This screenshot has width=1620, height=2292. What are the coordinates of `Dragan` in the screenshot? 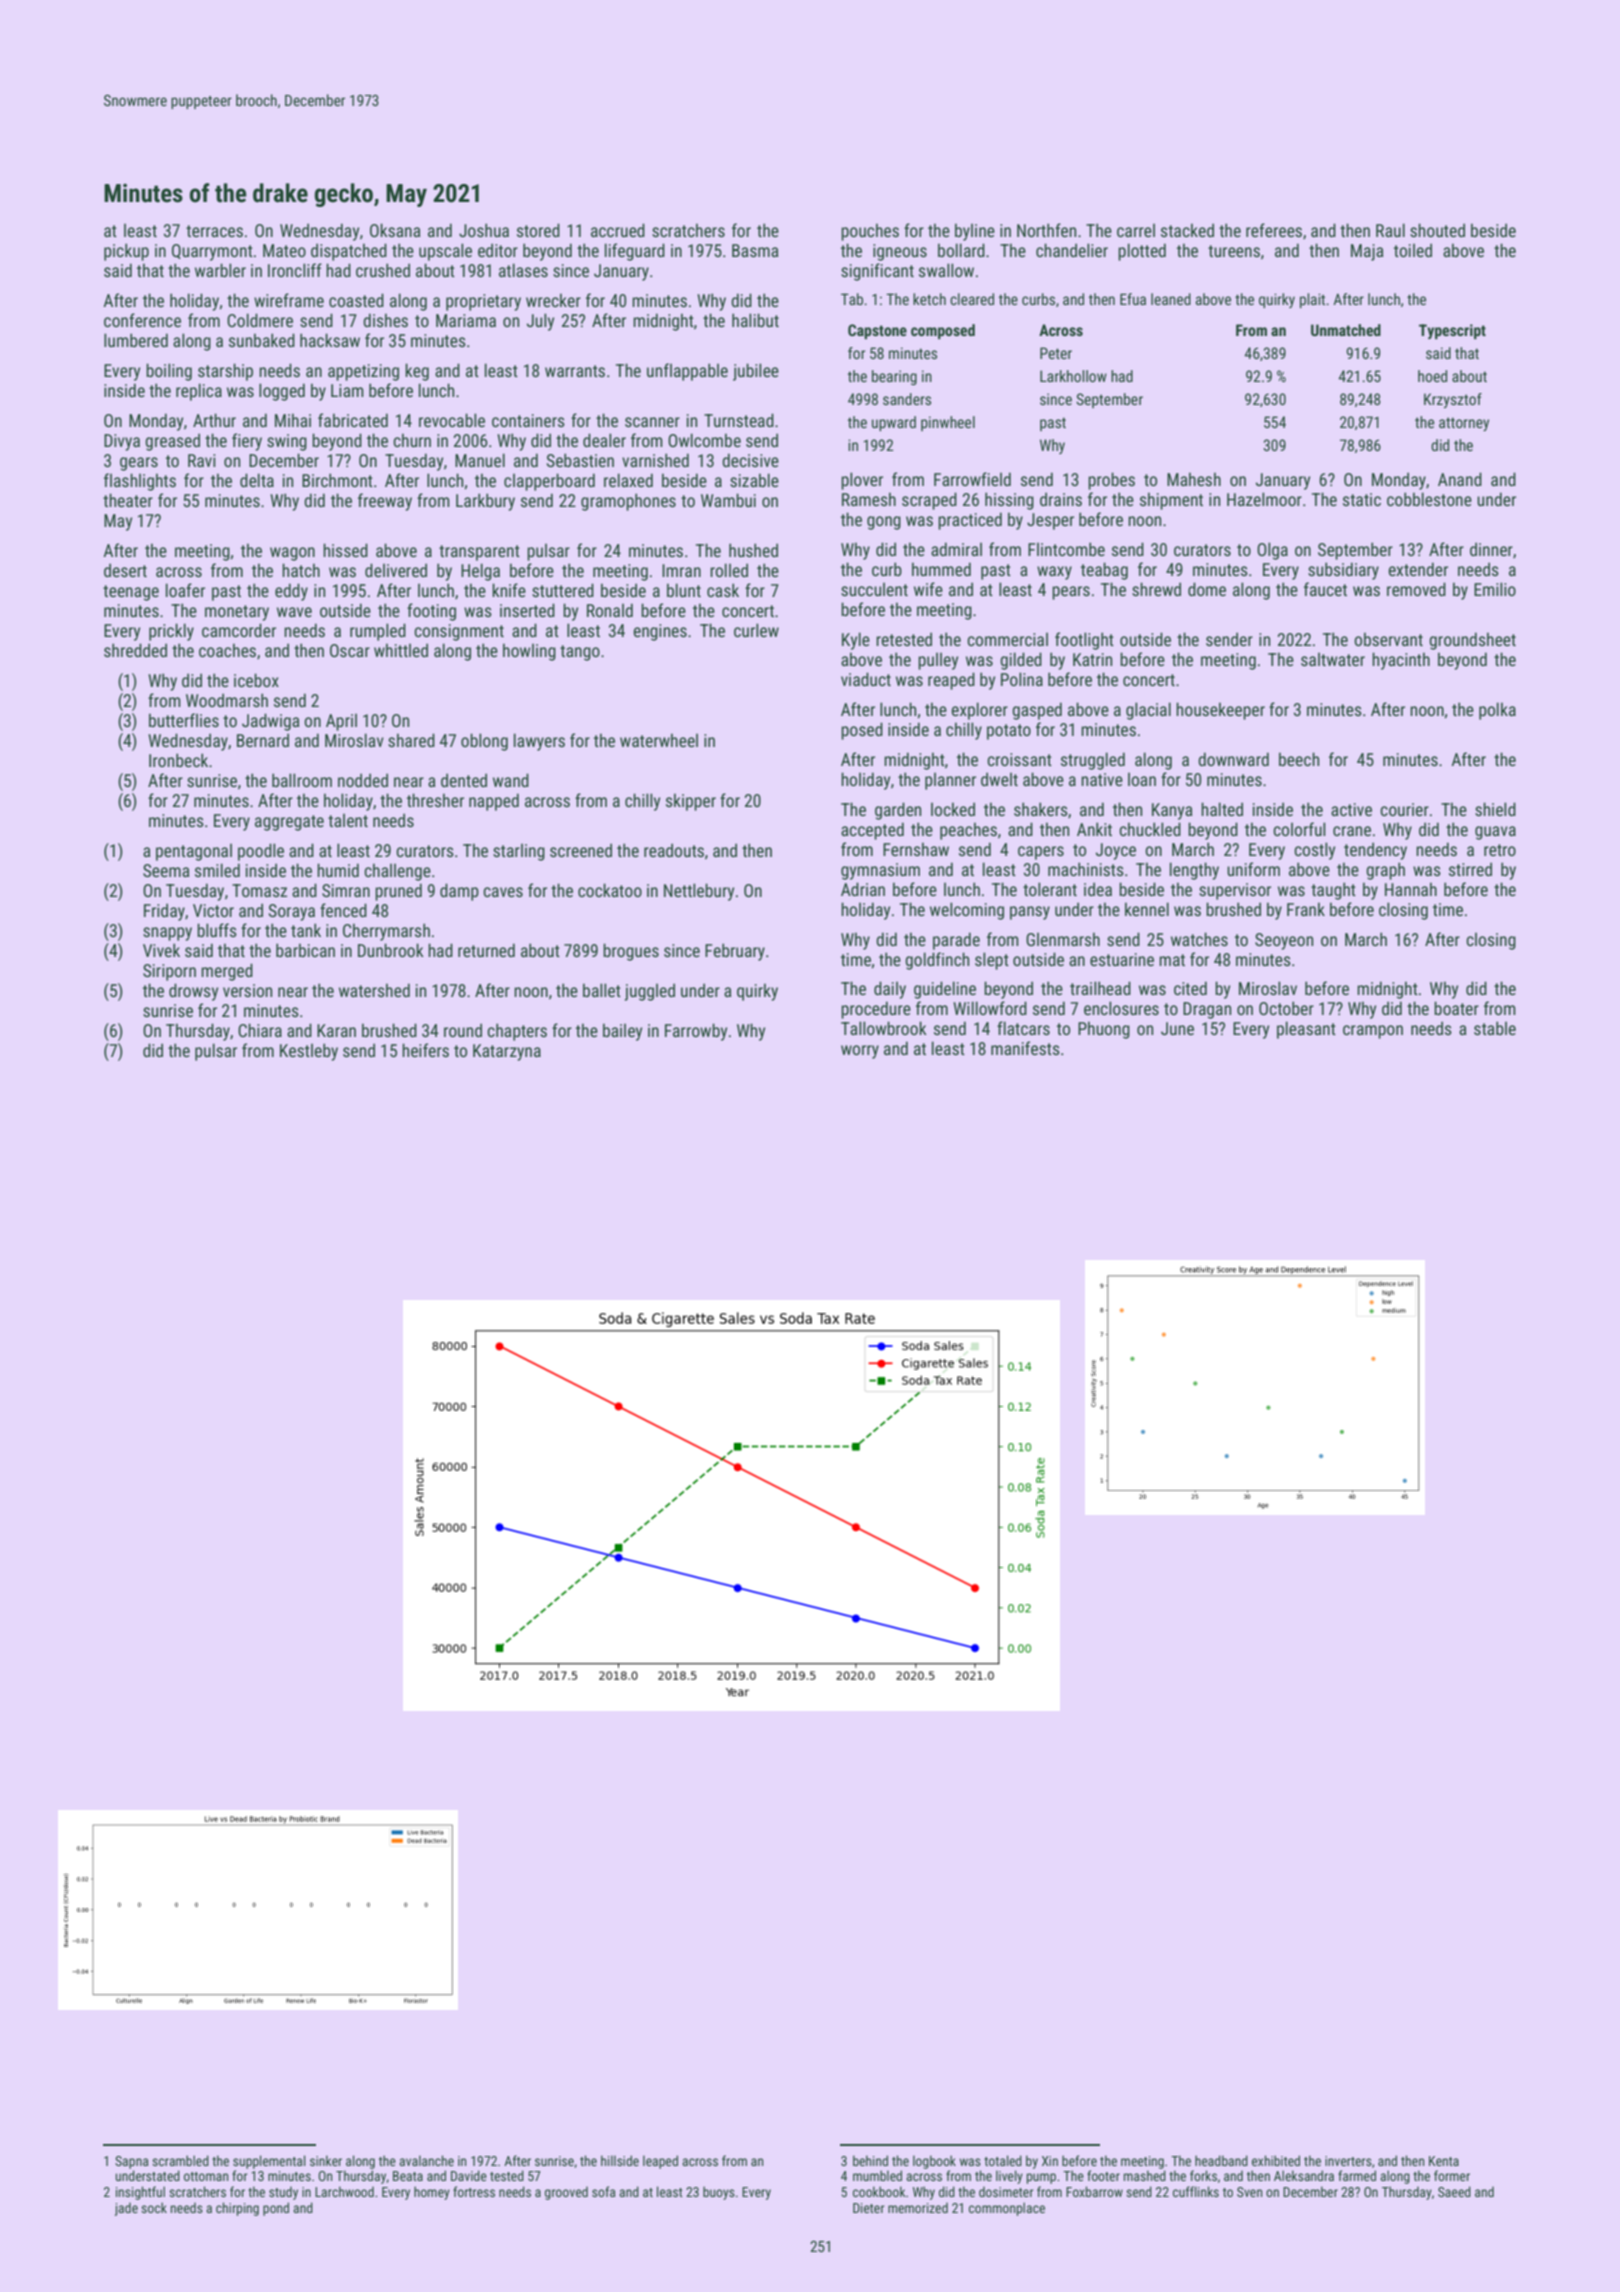 It's located at (1207, 1010).
